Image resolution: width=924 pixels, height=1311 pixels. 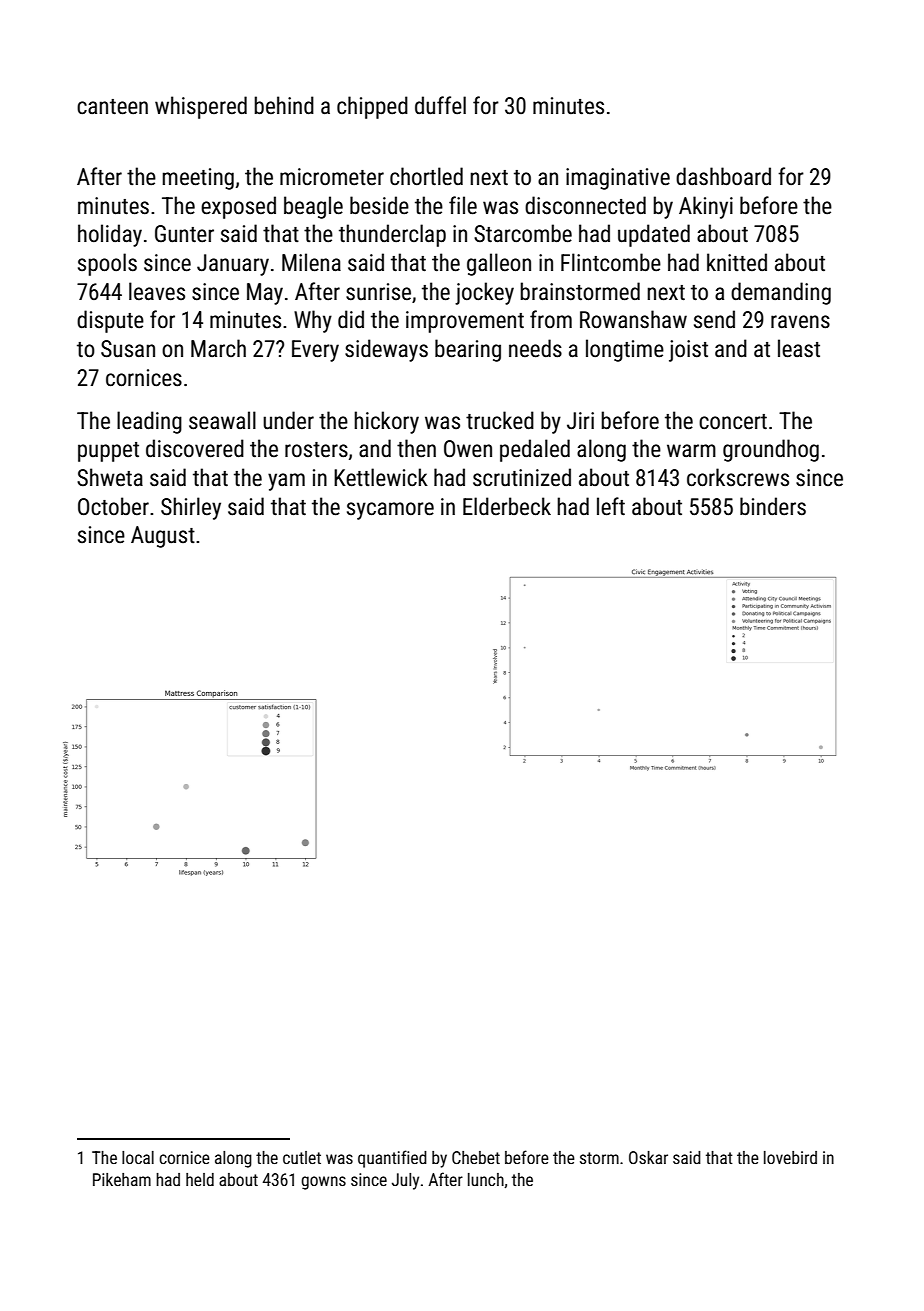 What do you see at coordinates (390, 511) in the screenshot?
I see `sycamore` at bounding box center [390, 511].
